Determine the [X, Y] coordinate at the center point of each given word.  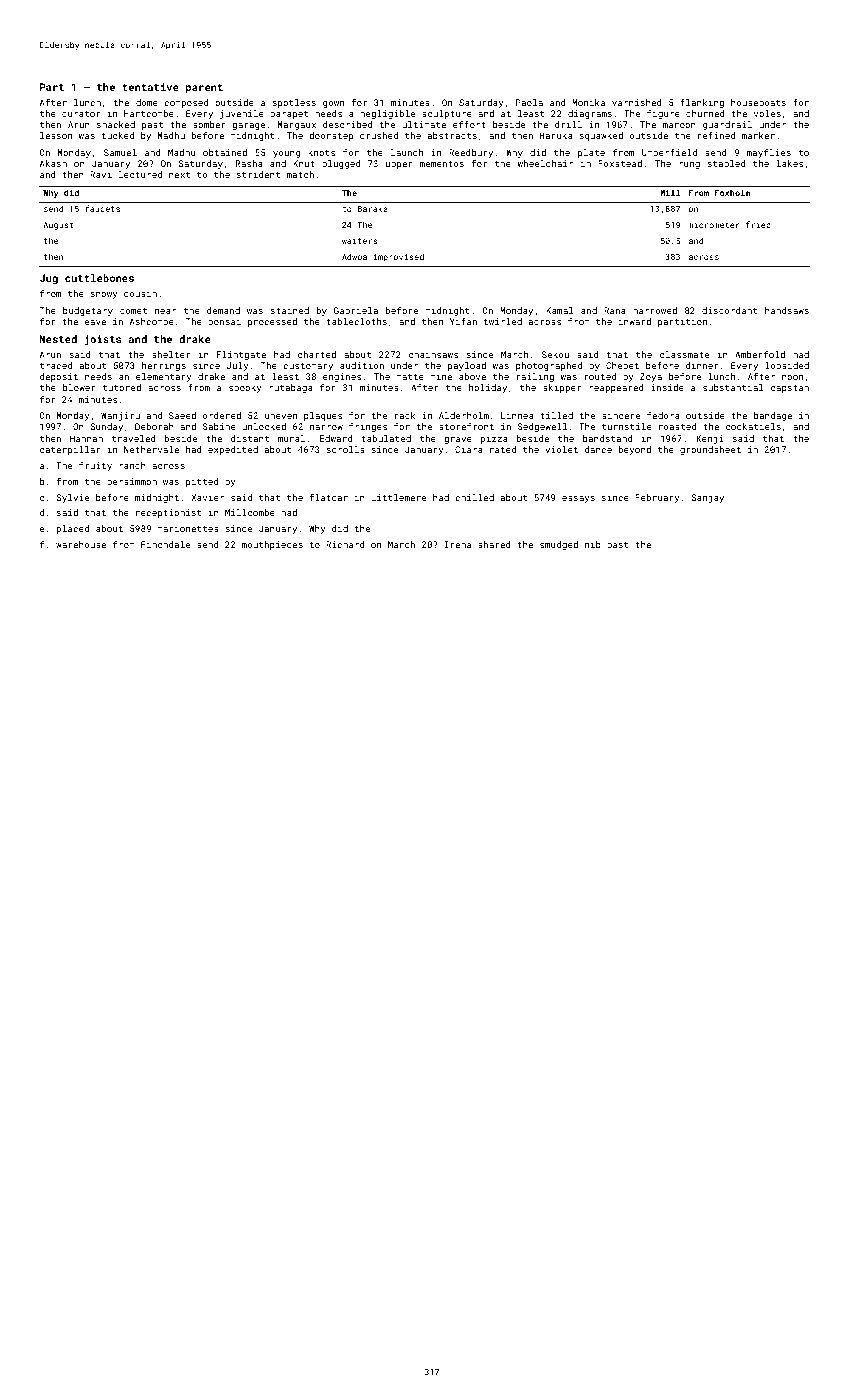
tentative [150, 87]
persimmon [132, 482]
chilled [474, 497]
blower [79, 387]
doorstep [331, 136]
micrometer [714, 225]
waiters [359, 241]
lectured [140, 174]
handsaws [787, 310]
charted [317, 354]
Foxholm [732, 192]
